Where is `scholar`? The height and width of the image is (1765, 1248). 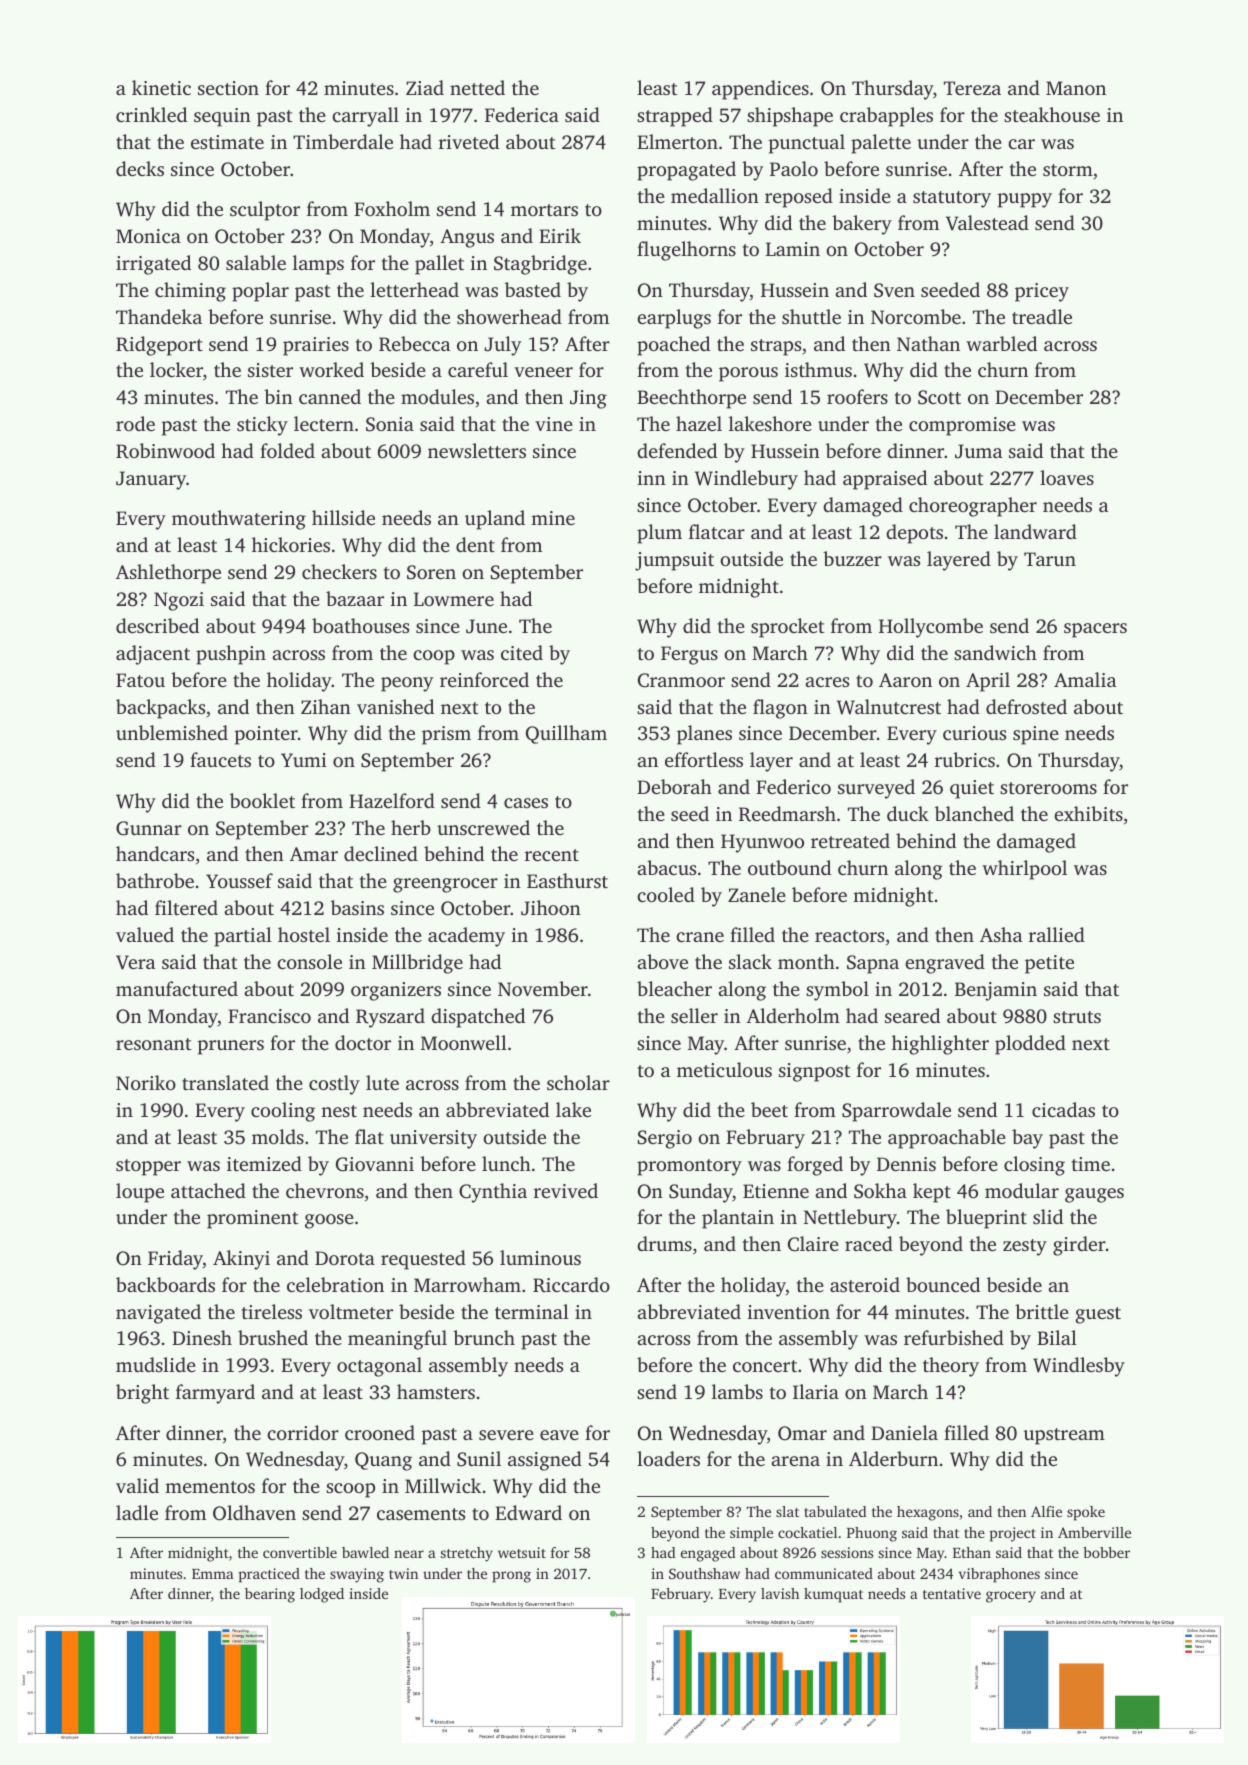 scholar is located at coordinates (578, 1082).
